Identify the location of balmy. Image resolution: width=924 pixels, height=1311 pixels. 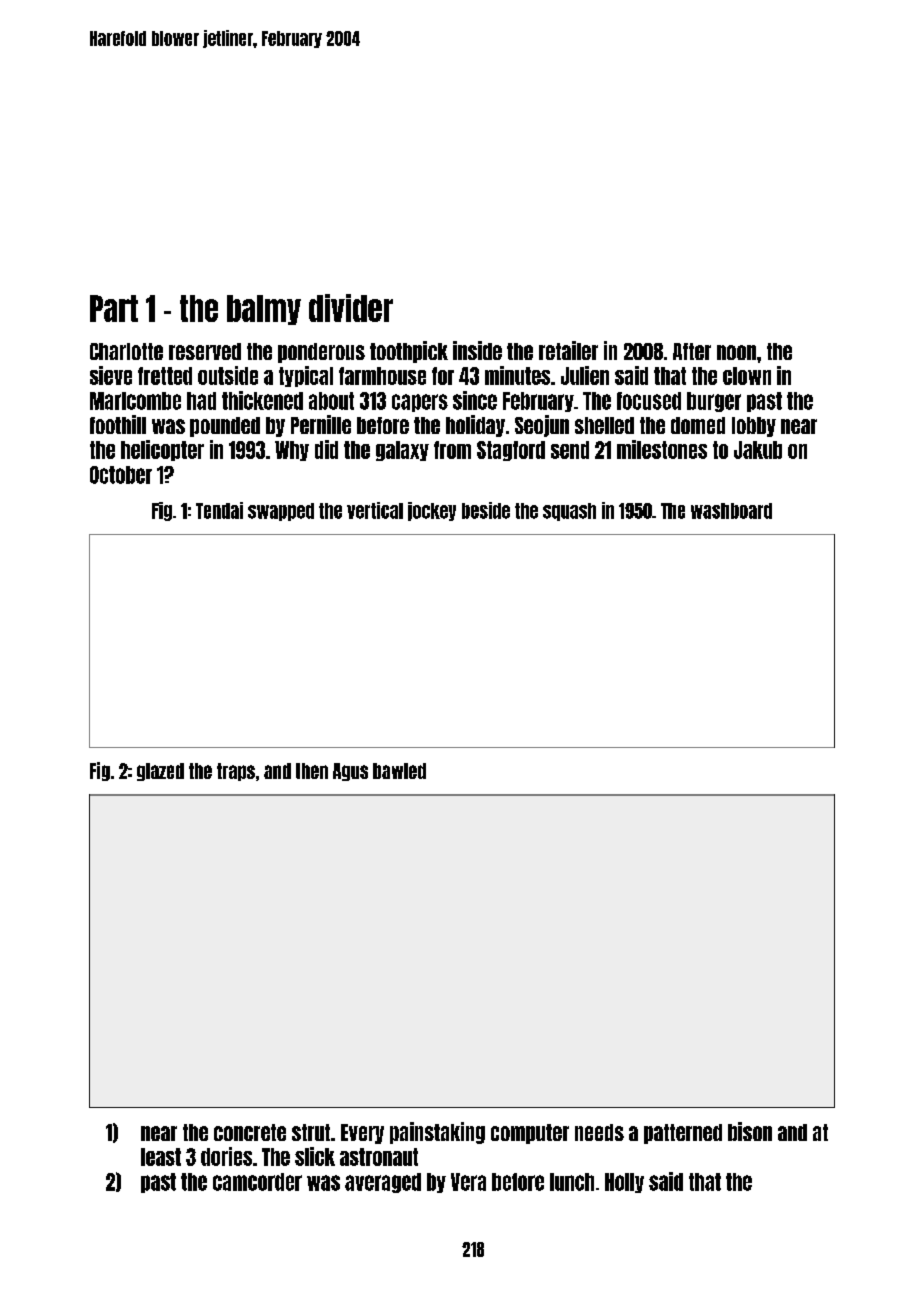
(264, 310).
